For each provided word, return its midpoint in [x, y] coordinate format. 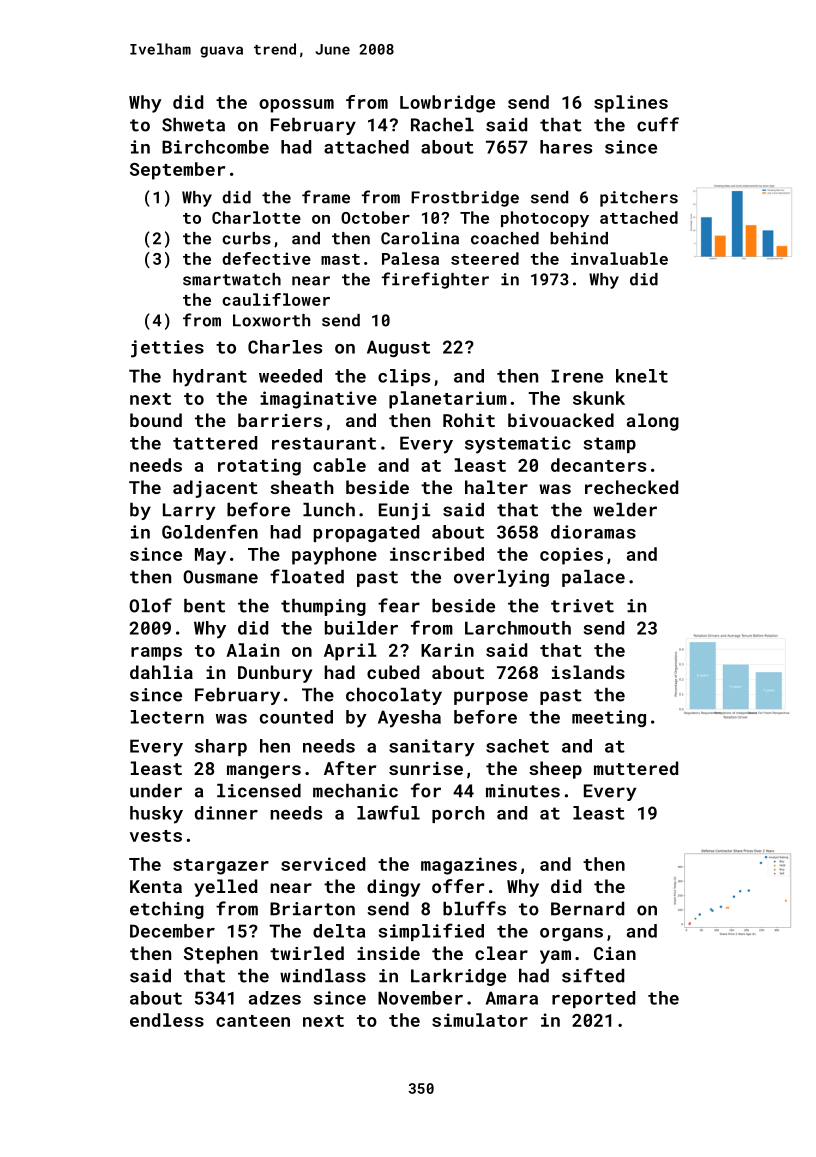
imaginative [318, 400]
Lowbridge [447, 104]
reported [593, 999]
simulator [480, 1020]
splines [631, 104]
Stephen [221, 955]
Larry [189, 511]
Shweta [193, 125]
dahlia [161, 672]
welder [625, 510]
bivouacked [561, 420]
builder [361, 628]
